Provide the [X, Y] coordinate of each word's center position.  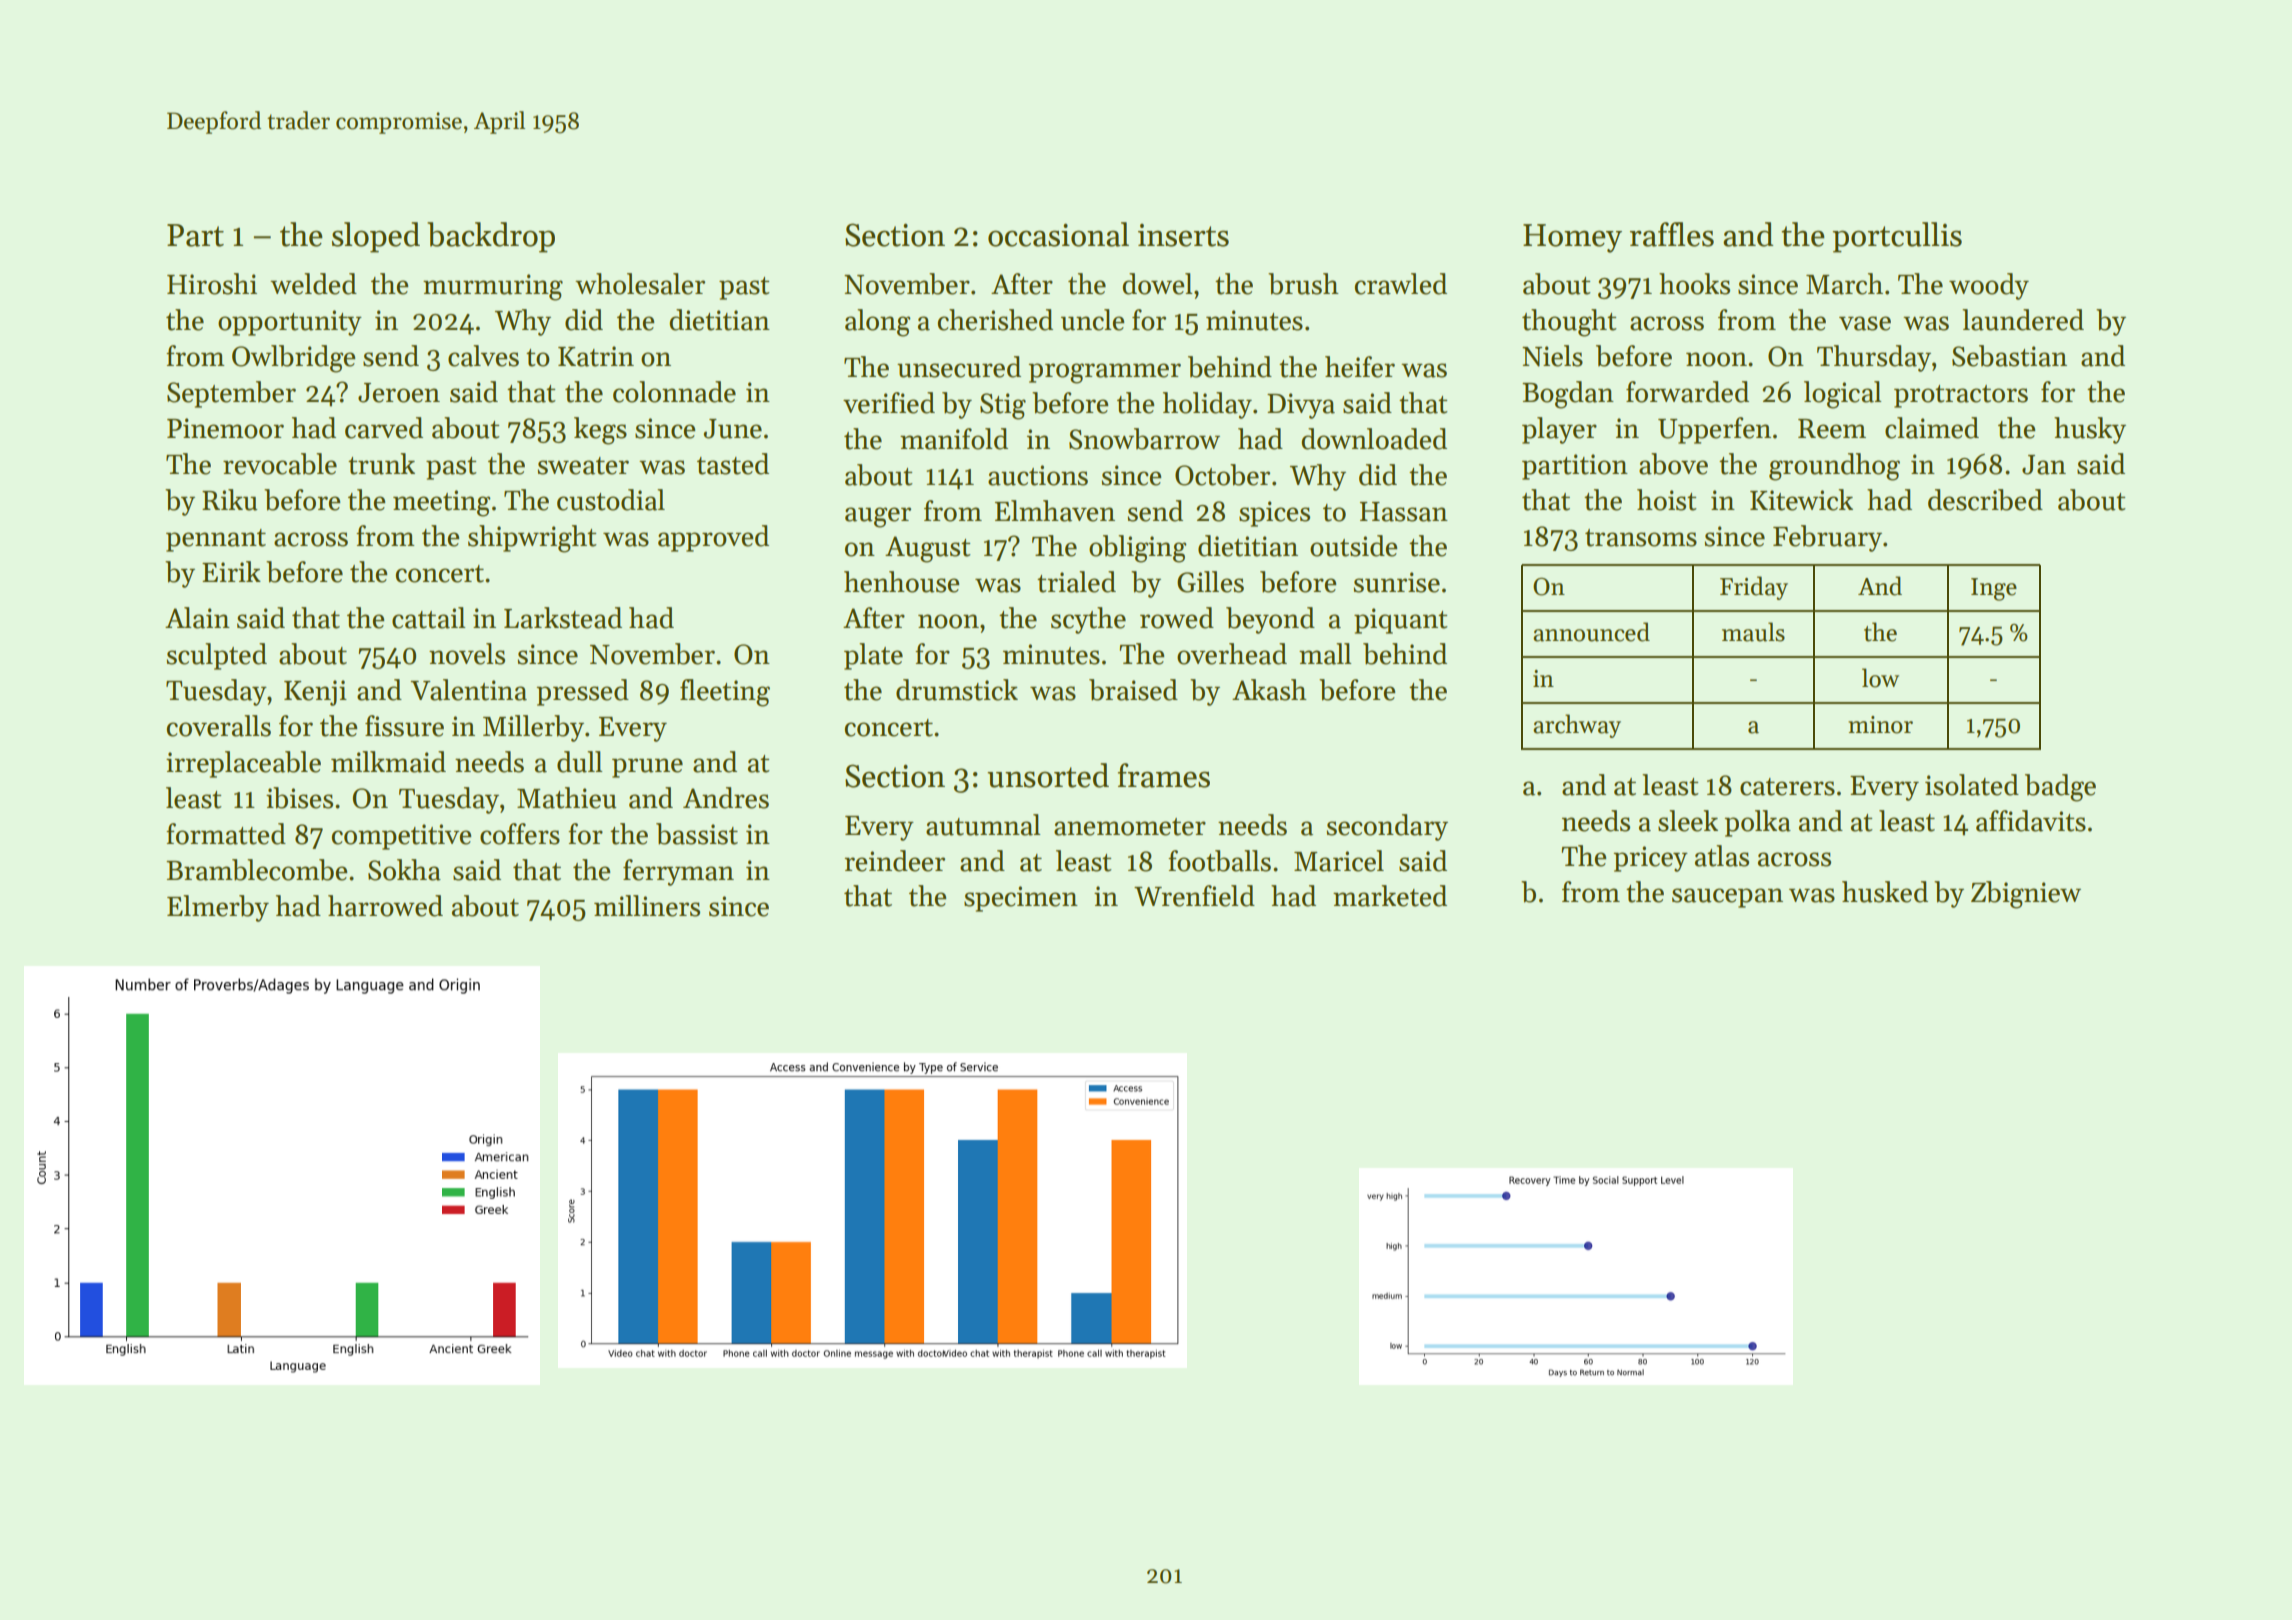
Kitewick [1801, 500]
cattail [429, 618]
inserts [1183, 235]
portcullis [1897, 237]
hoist [1667, 500]
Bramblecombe [256, 870]
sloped [376, 237]
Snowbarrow [1144, 439]
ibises [299, 798]
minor [1880, 725]
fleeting [725, 693]
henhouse [901, 582]
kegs [600, 431]
